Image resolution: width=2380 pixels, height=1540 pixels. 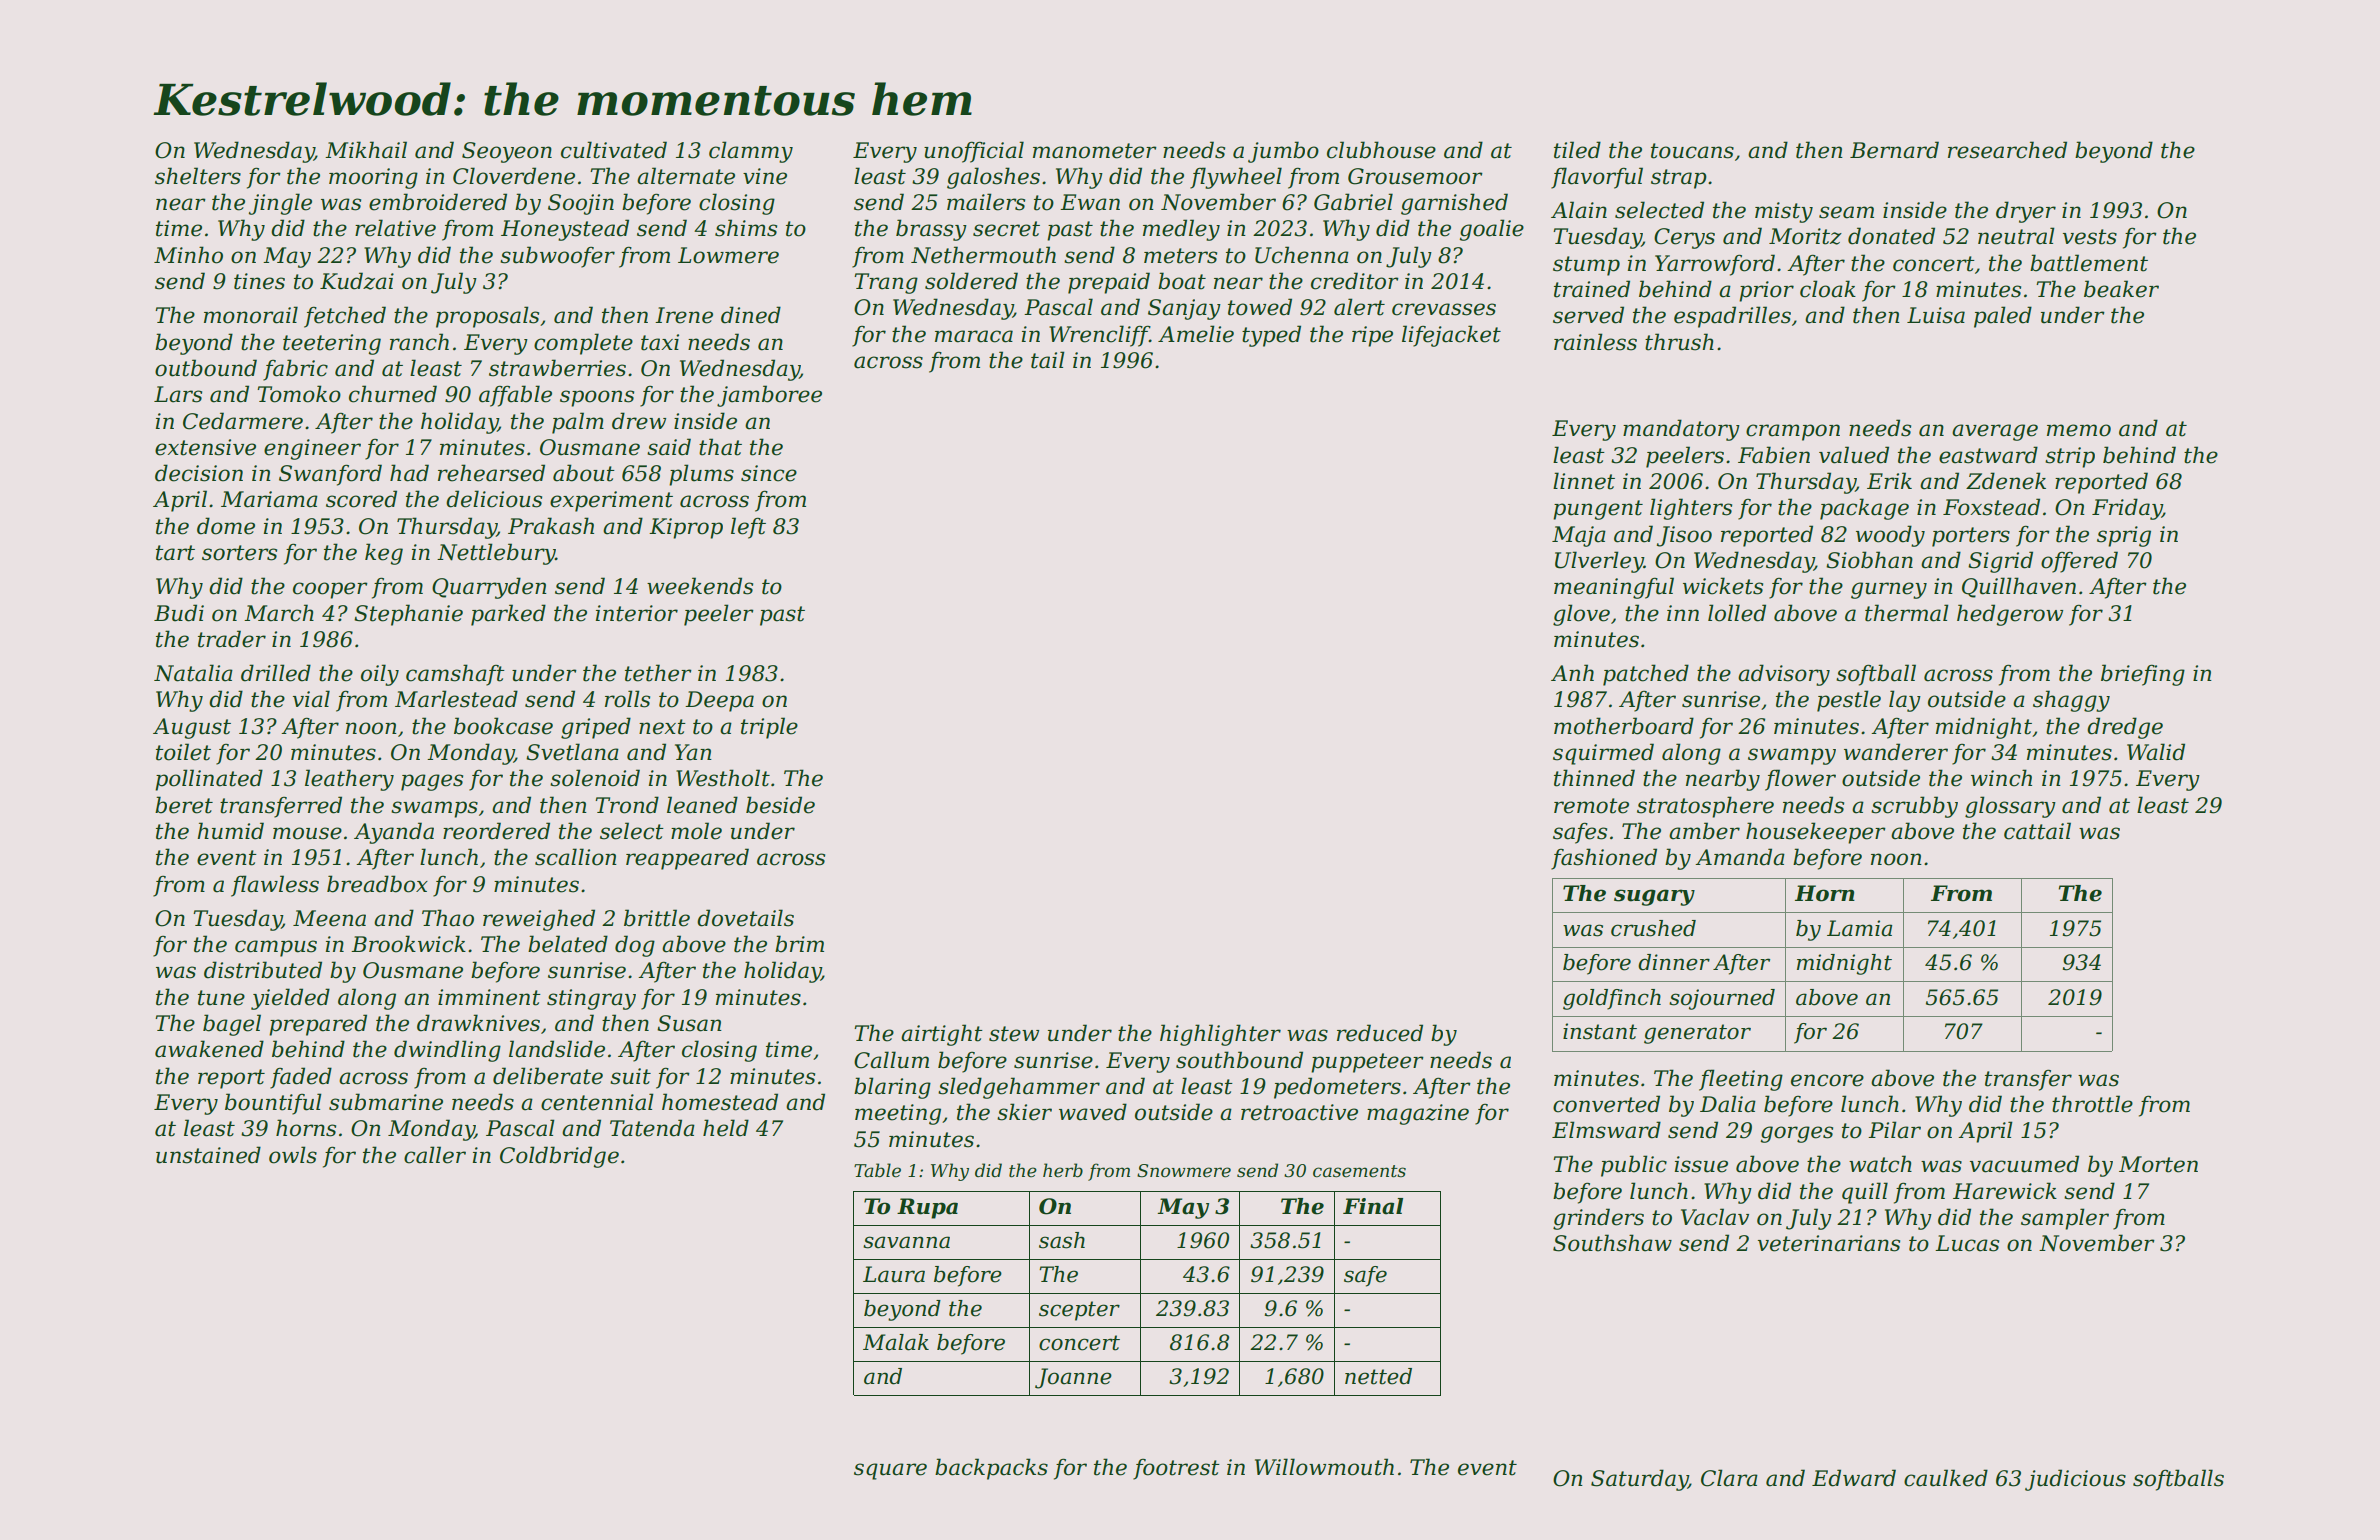 I want to click on brim, so click(x=799, y=944).
